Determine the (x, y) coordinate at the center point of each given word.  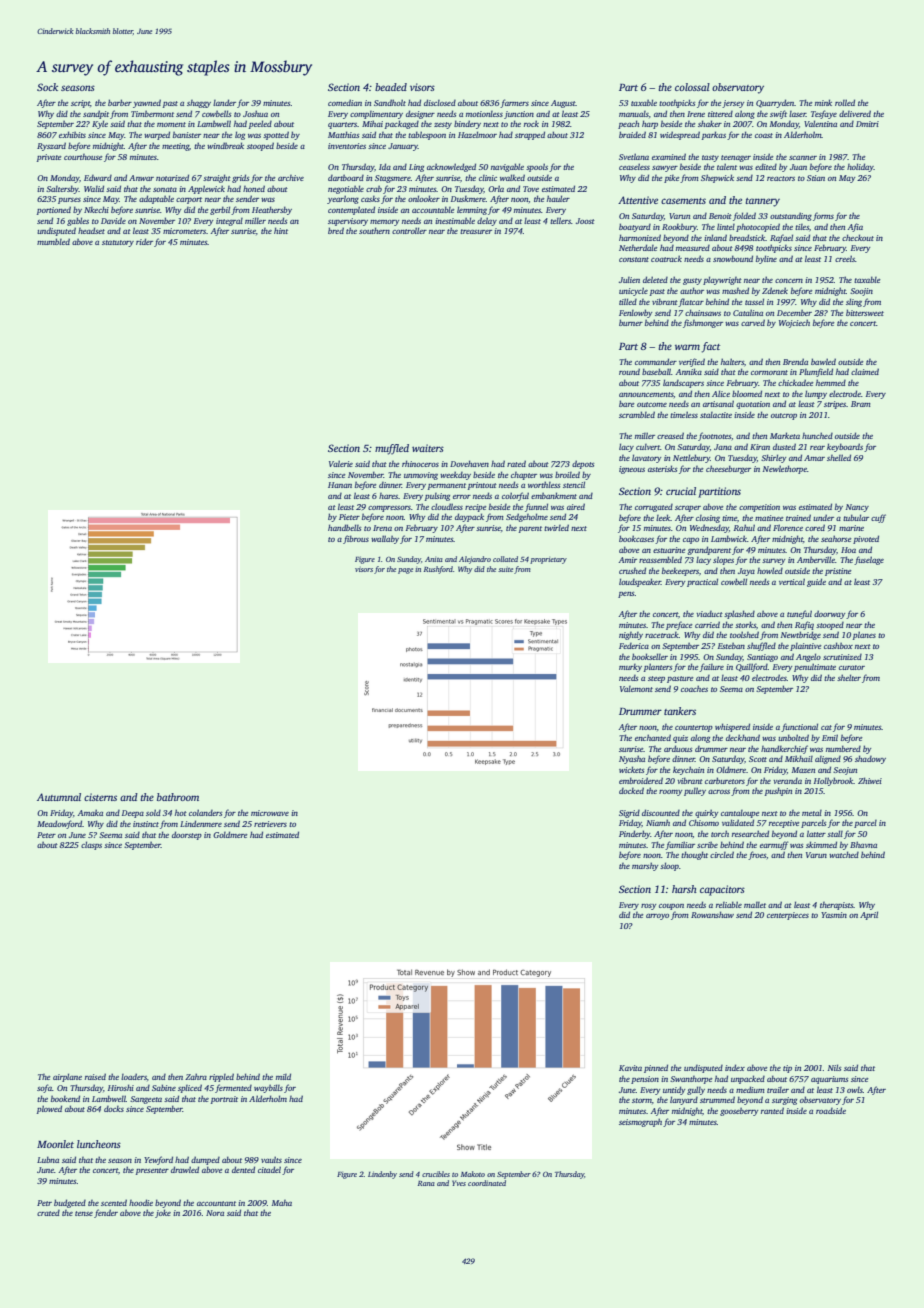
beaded (391, 87)
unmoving (421, 476)
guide (816, 582)
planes (864, 635)
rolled (845, 102)
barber (120, 102)
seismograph (640, 1122)
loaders (134, 1076)
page (405, 571)
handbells (344, 527)
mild (283, 1076)
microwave (270, 813)
